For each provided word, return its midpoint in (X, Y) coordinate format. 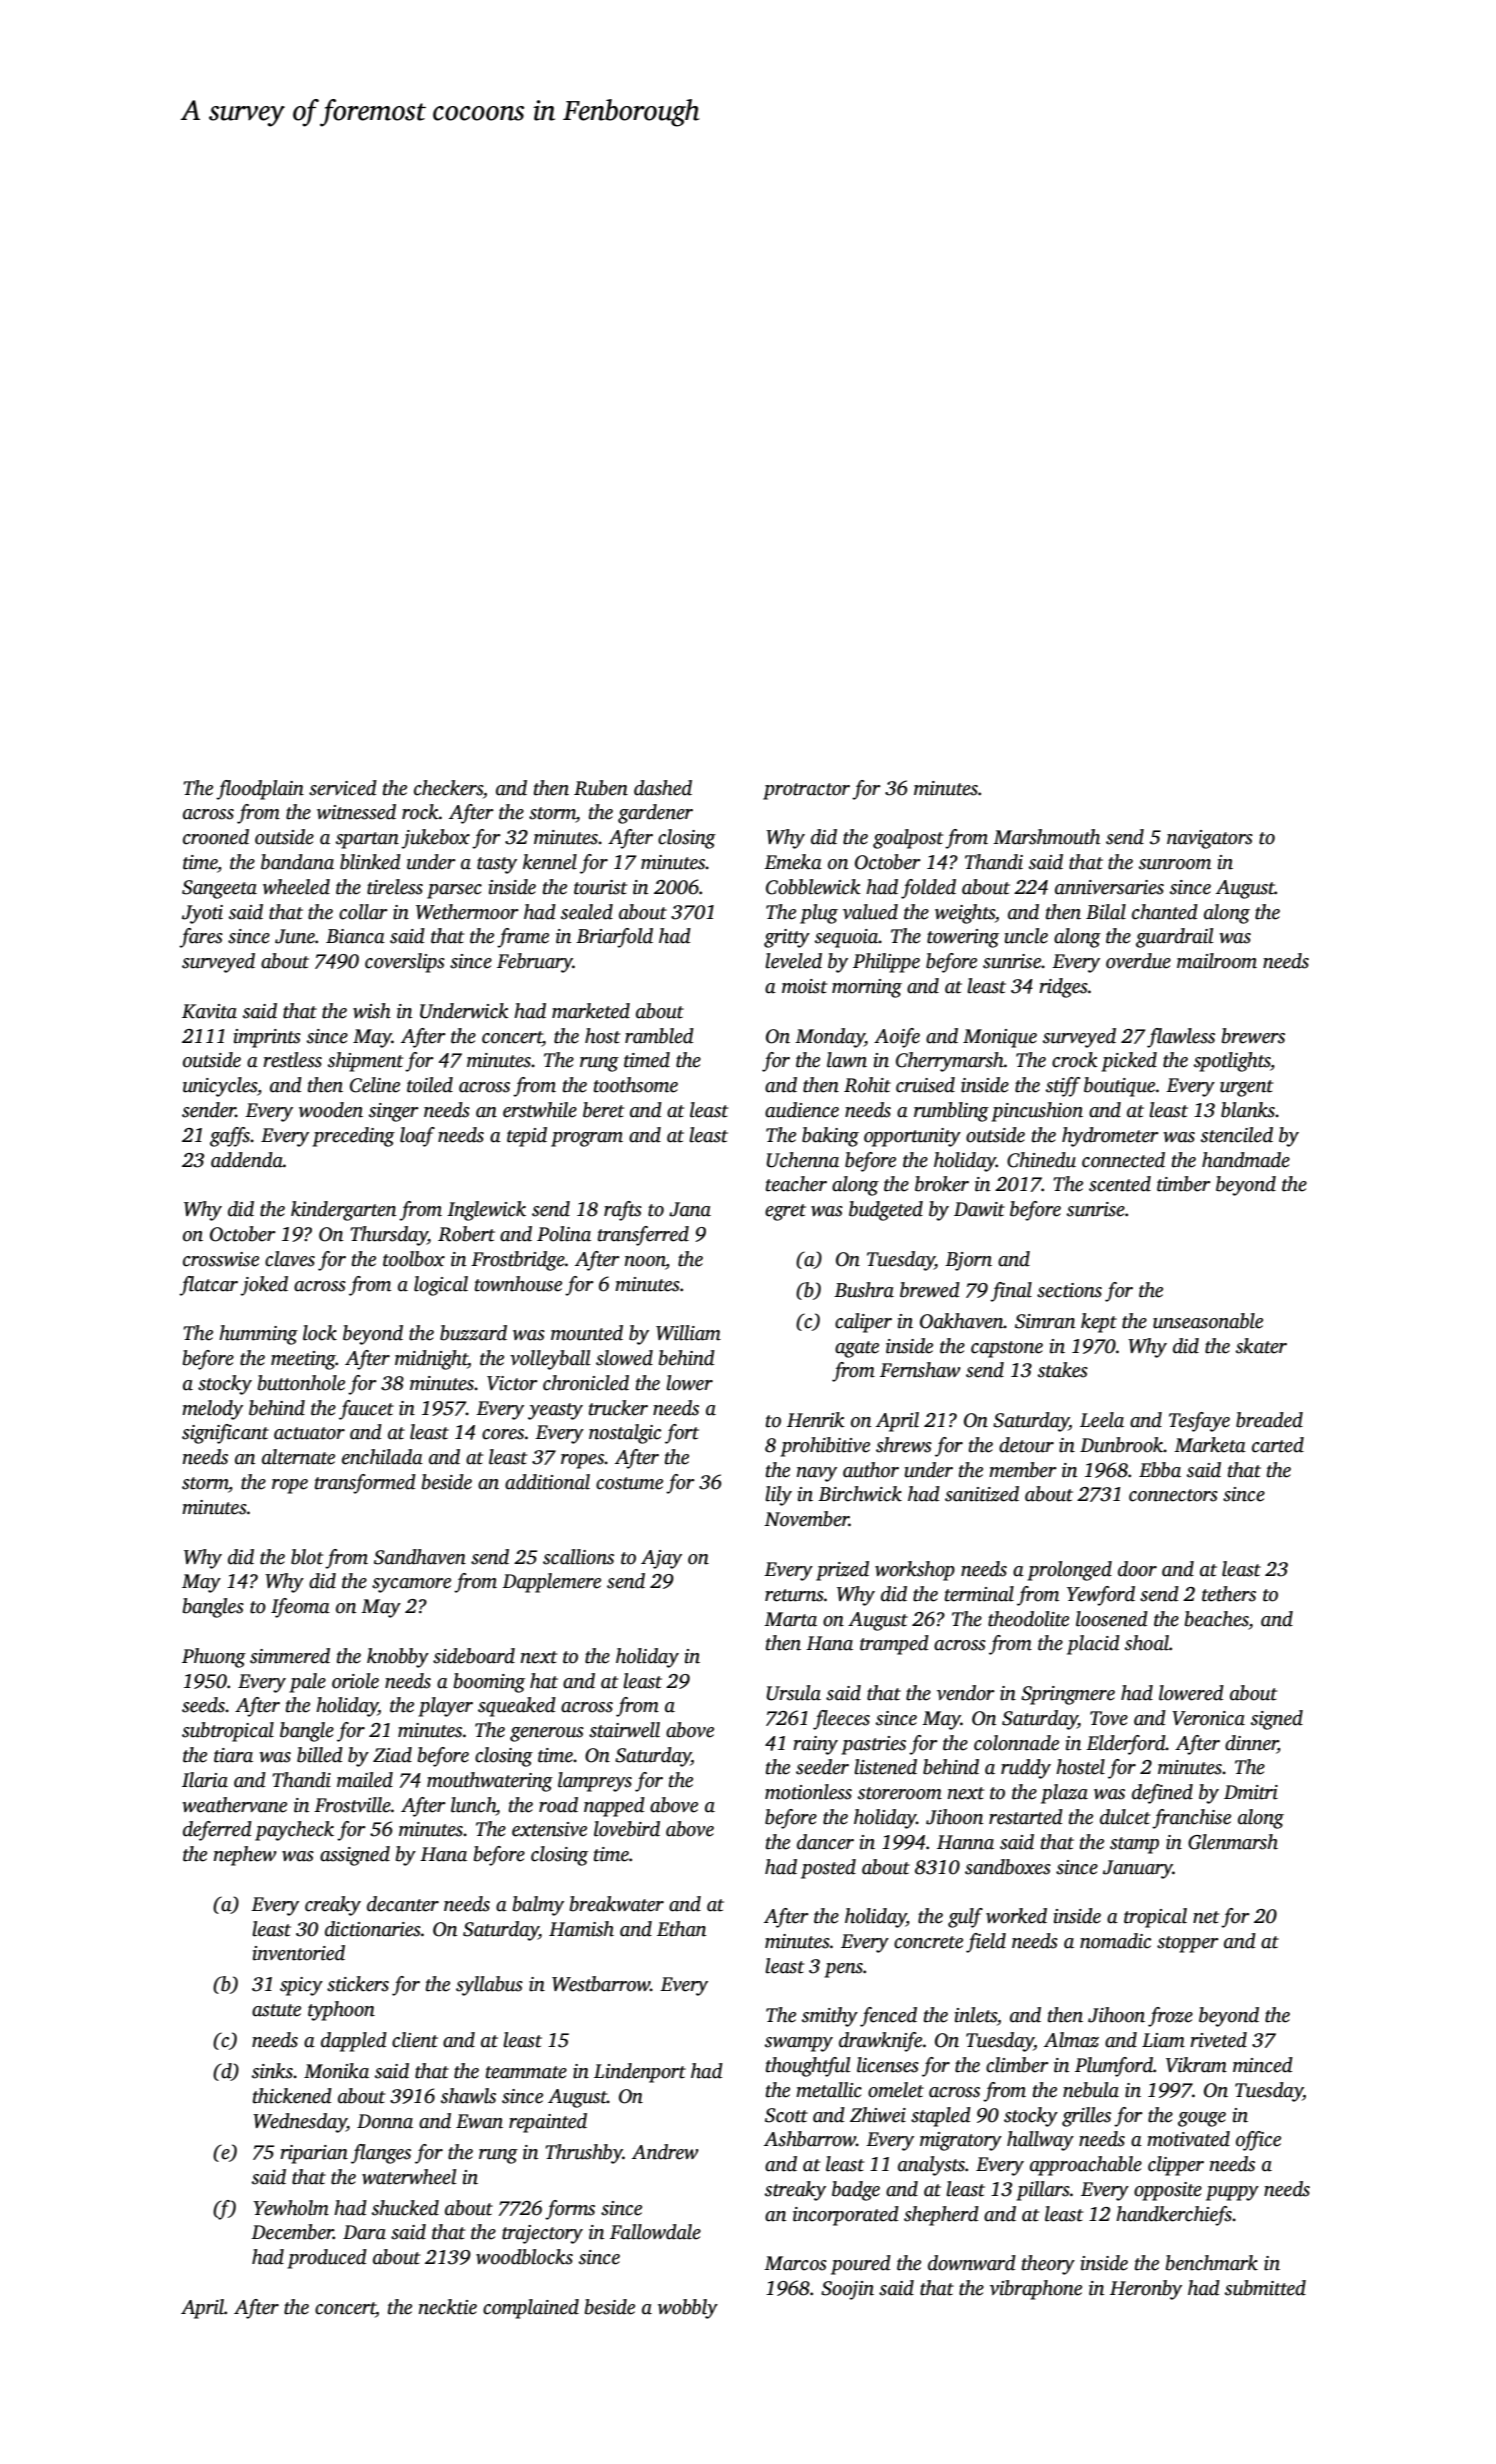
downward (972, 2263)
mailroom (1217, 961)
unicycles (220, 1087)
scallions (578, 1557)
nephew (245, 1856)
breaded (1269, 1420)
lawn (847, 1060)
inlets (976, 2015)
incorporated (846, 2216)
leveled (793, 961)
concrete (928, 1942)
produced (327, 2259)
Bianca (355, 936)
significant (225, 1434)
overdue (1138, 961)
